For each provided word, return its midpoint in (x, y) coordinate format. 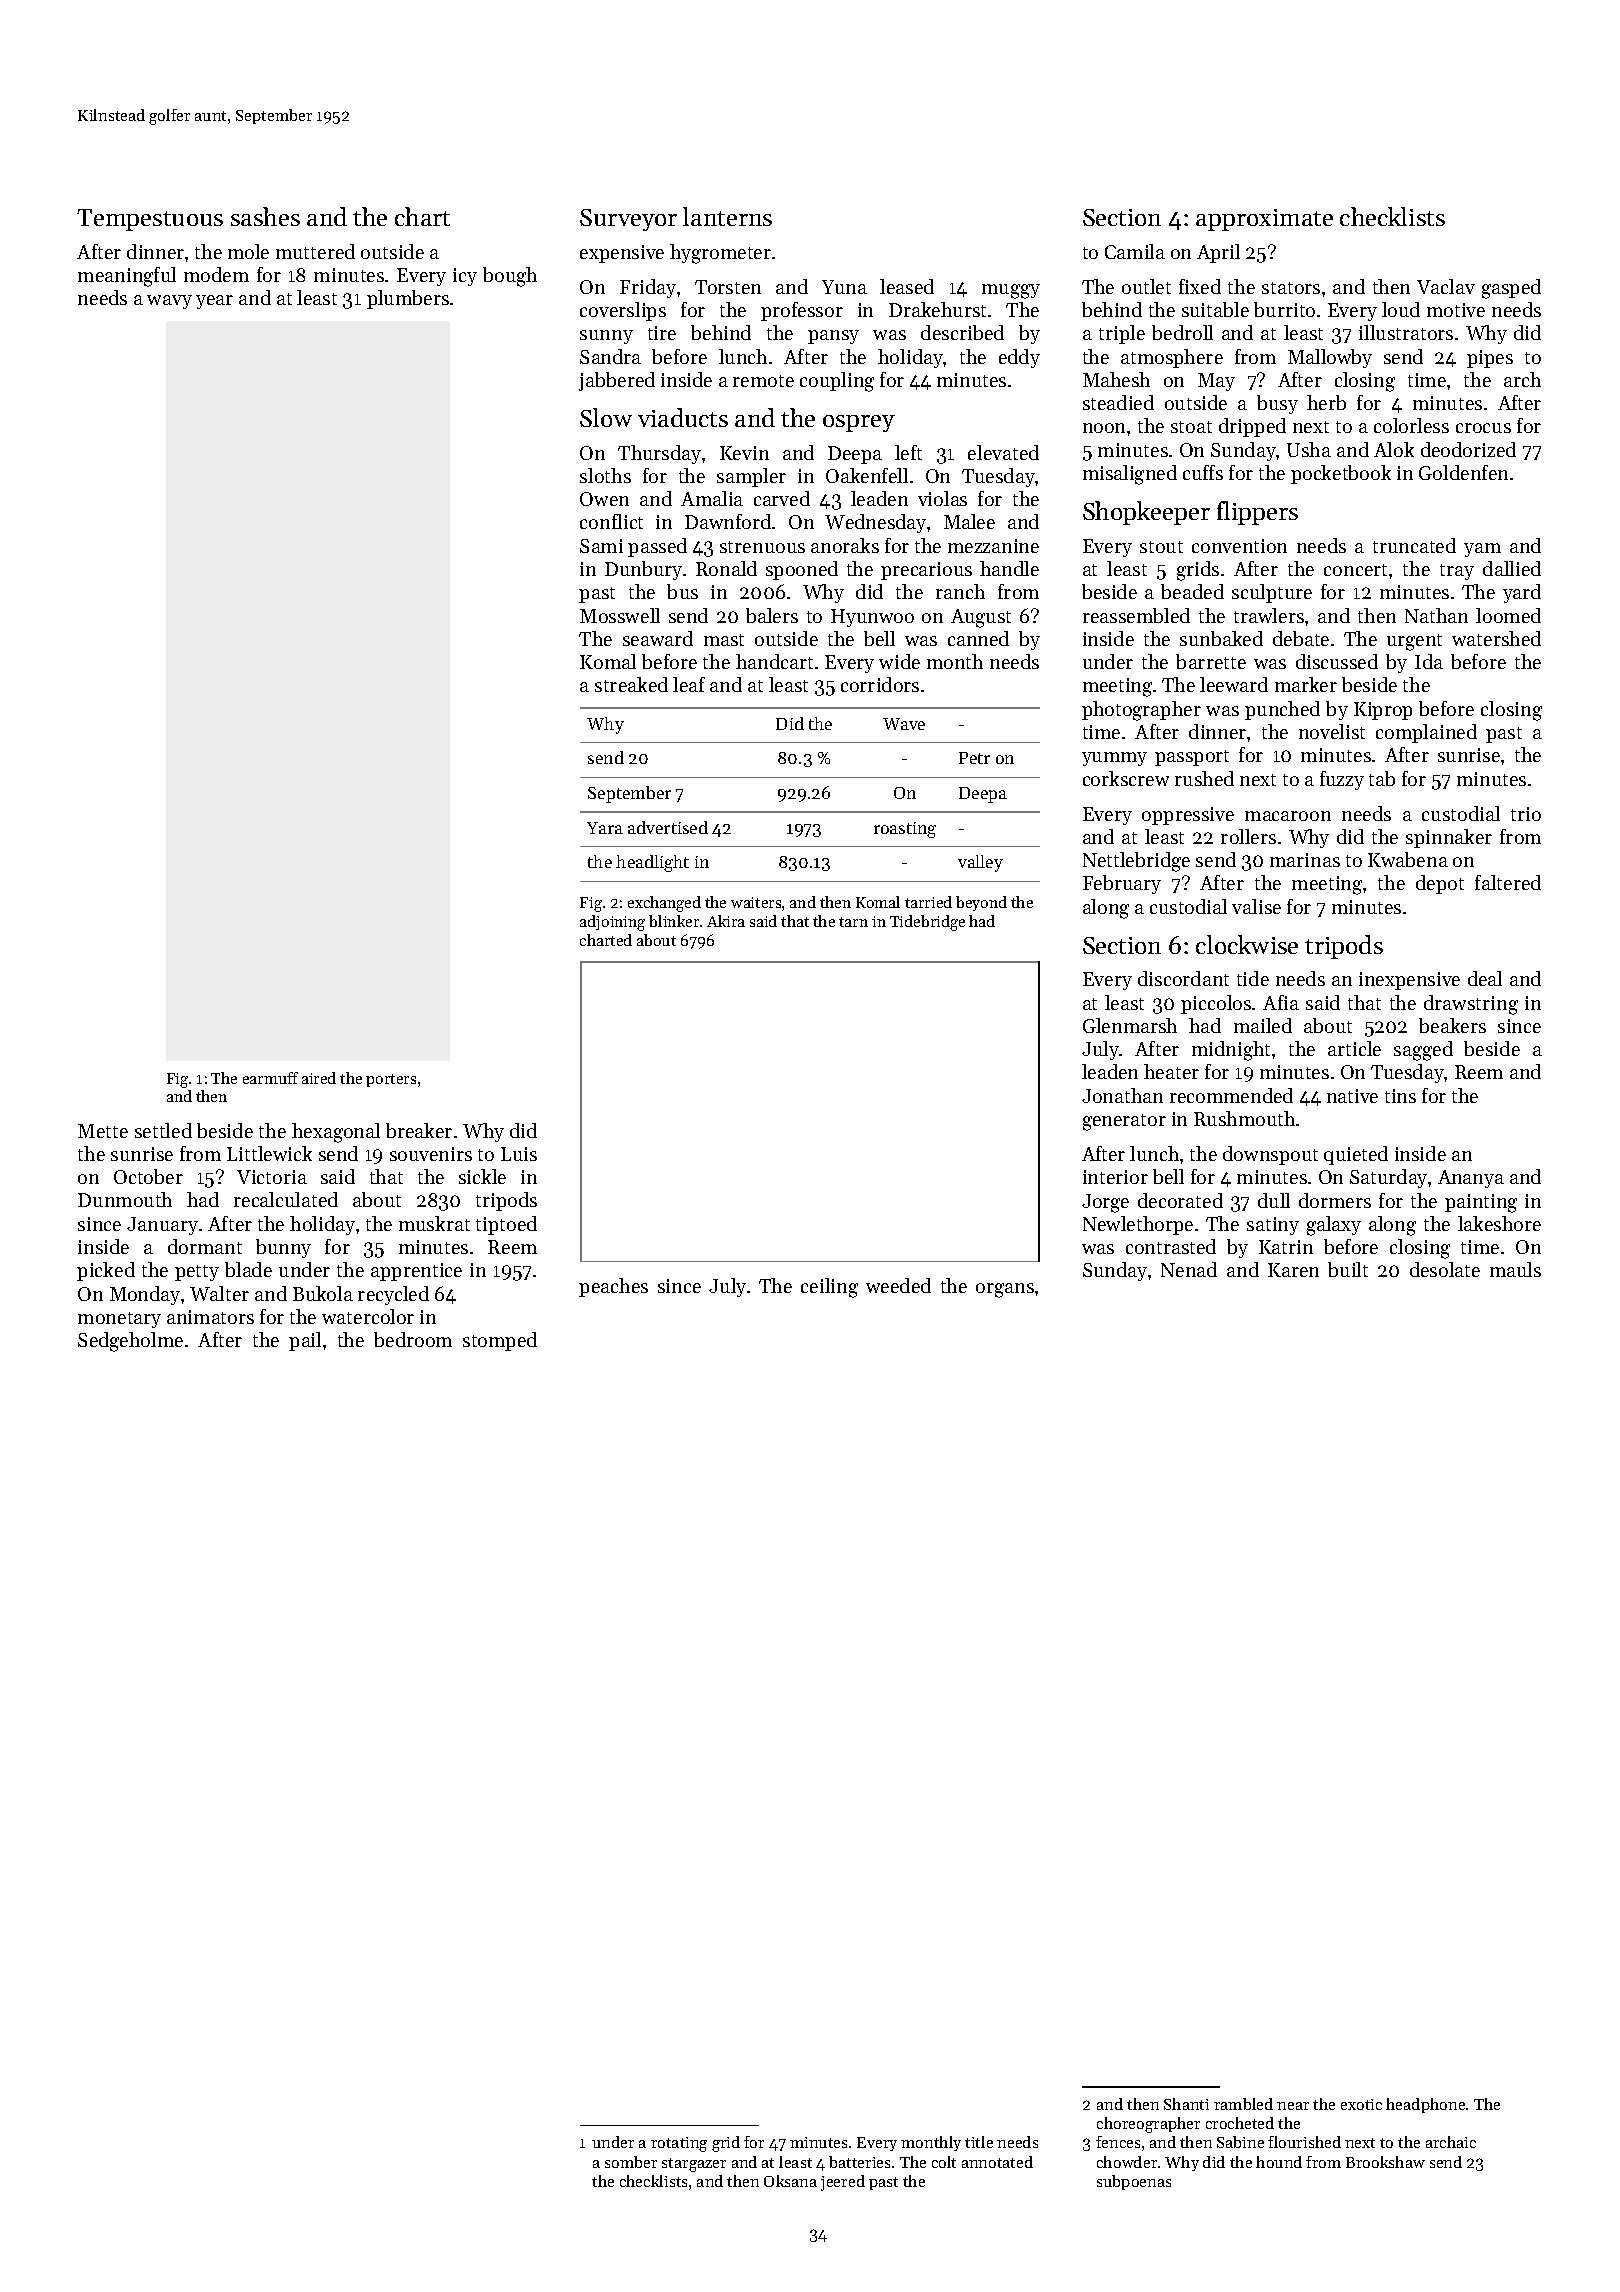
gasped (1511, 289)
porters (391, 1080)
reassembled (1136, 615)
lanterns (727, 216)
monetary (119, 1320)
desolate (1445, 1269)
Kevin (744, 453)
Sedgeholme (130, 1342)
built (1348, 1269)
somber (631, 2162)
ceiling (829, 1288)
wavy (169, 302)
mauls (1515, 1269)
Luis (519, 1154)
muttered (315, 251)
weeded (898, 1285)
